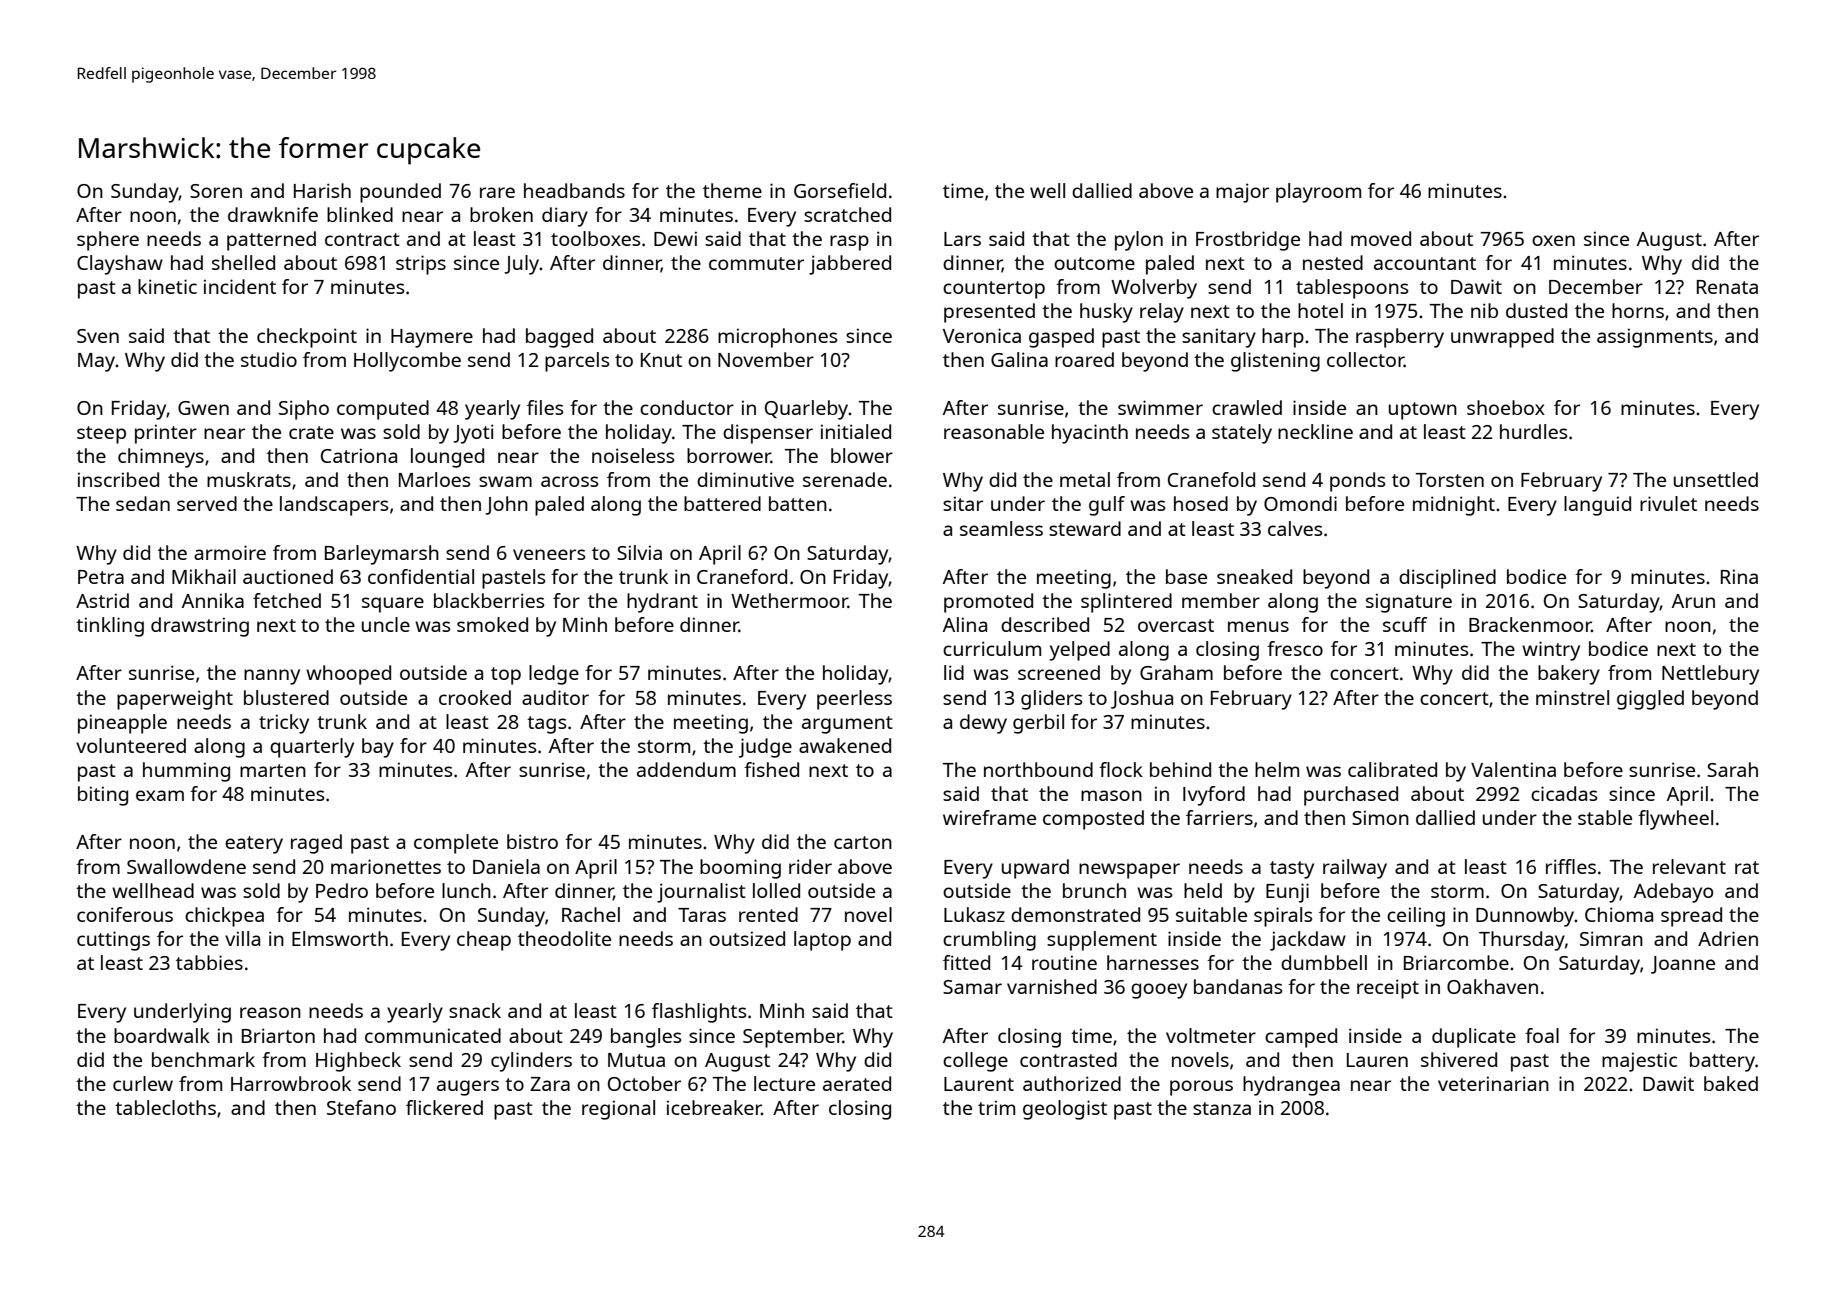 The height and width of the screenshot is (1298, 1836). Describe the element at coordinates (386, 624) in the screenshot. I see `uncle` at that location.
